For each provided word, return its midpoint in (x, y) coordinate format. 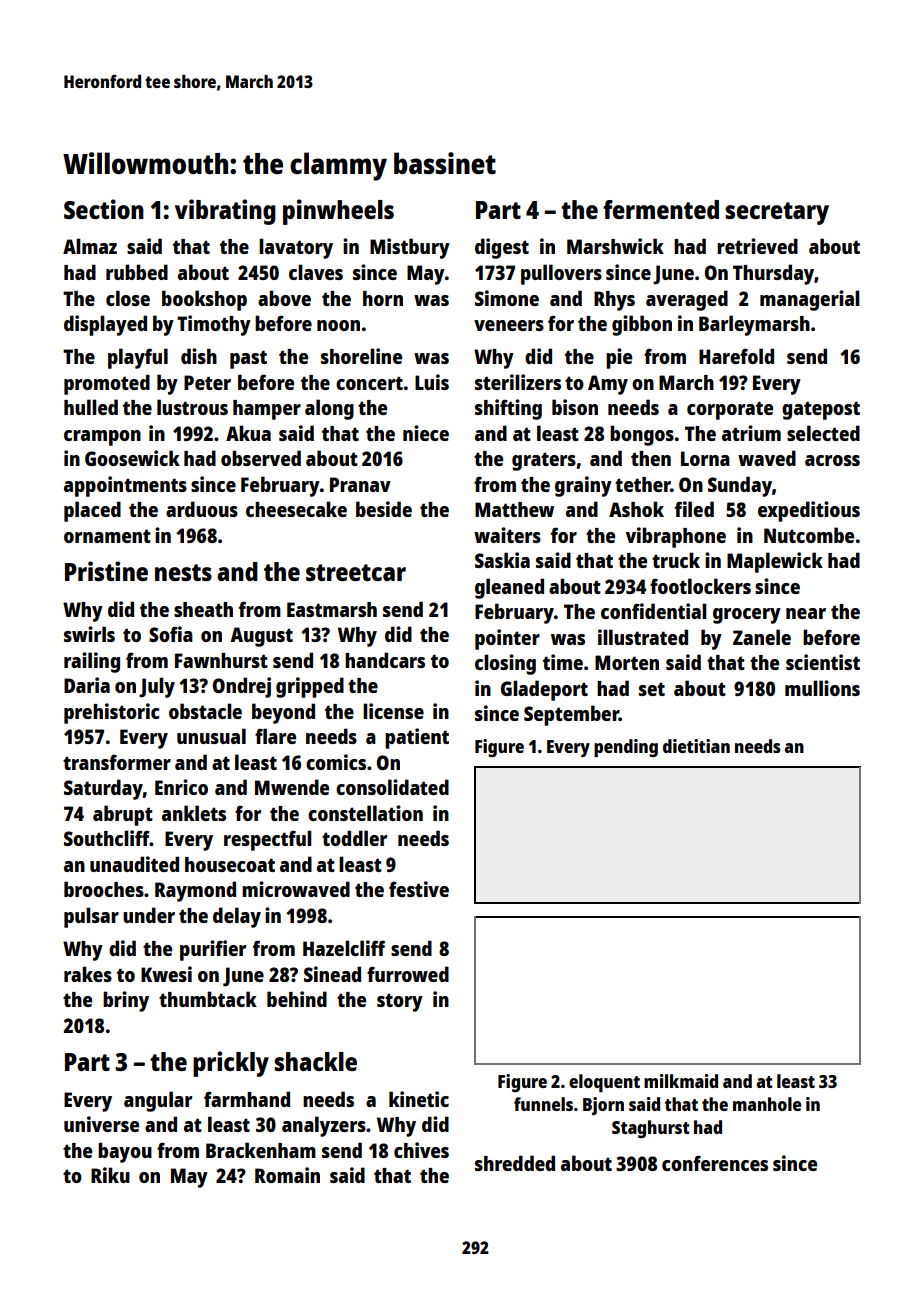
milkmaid (681, 1081)
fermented (661, 209)
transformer (117, 762)
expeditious (809, 511)
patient (417, 738)
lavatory (296, 248)
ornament (107, 536)
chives (421, 1150)
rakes (88, 974)
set (652, 689)
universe (101, 1124)
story (400, 1002)
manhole (767, 1104)
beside (384, 509)
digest (502, 248)
